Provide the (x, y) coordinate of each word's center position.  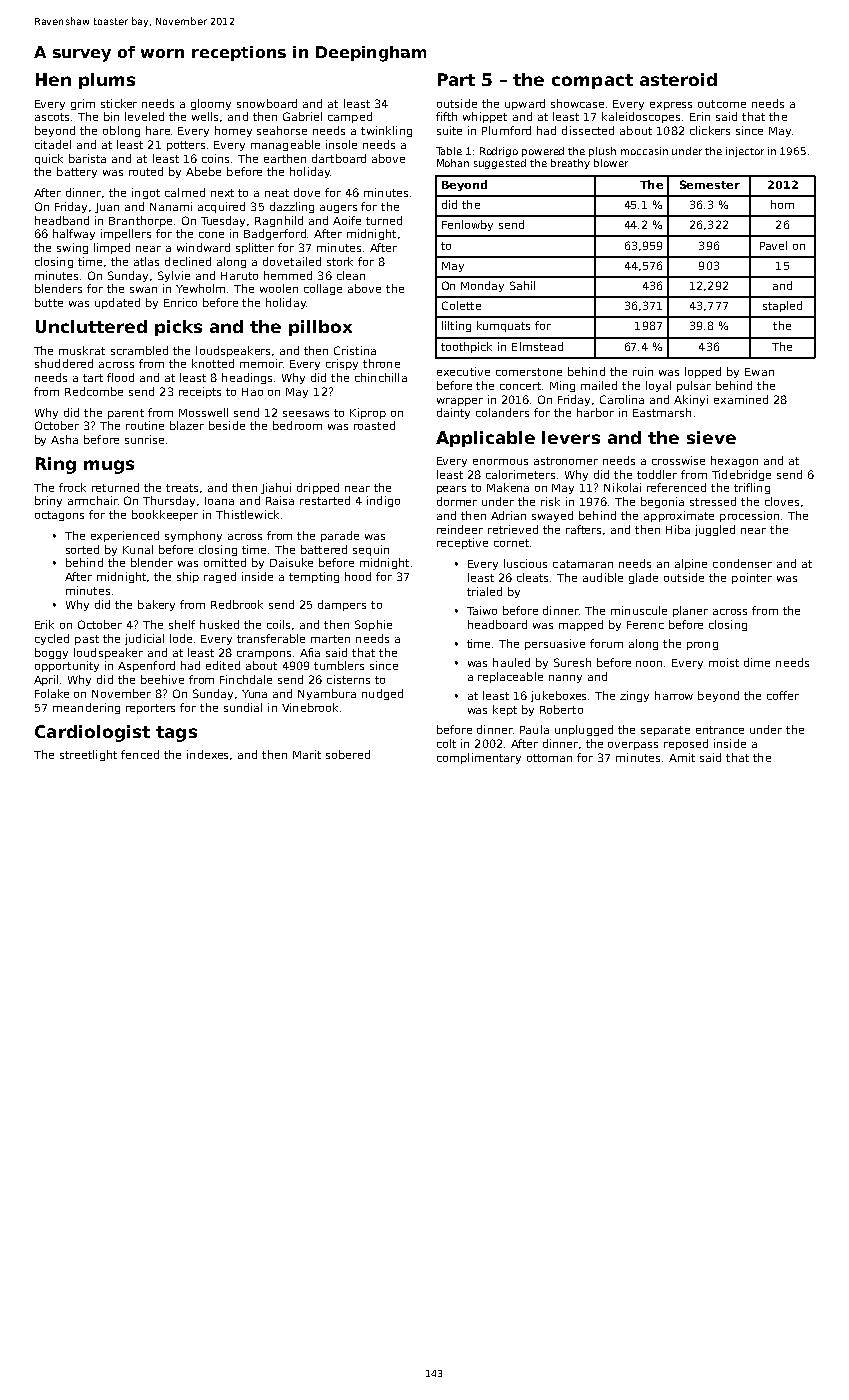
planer (690, 611)
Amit (682, 757)
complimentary (479, 758)
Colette (461, 305)
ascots (52, 117)
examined (741, 399)
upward (525, 104)
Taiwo (482, 610)
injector (745, 152)
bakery (156, 605)
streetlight (88, 755)
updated (117, 303)
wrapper (460, 402)
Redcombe (94, 391)
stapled (782, 306)
